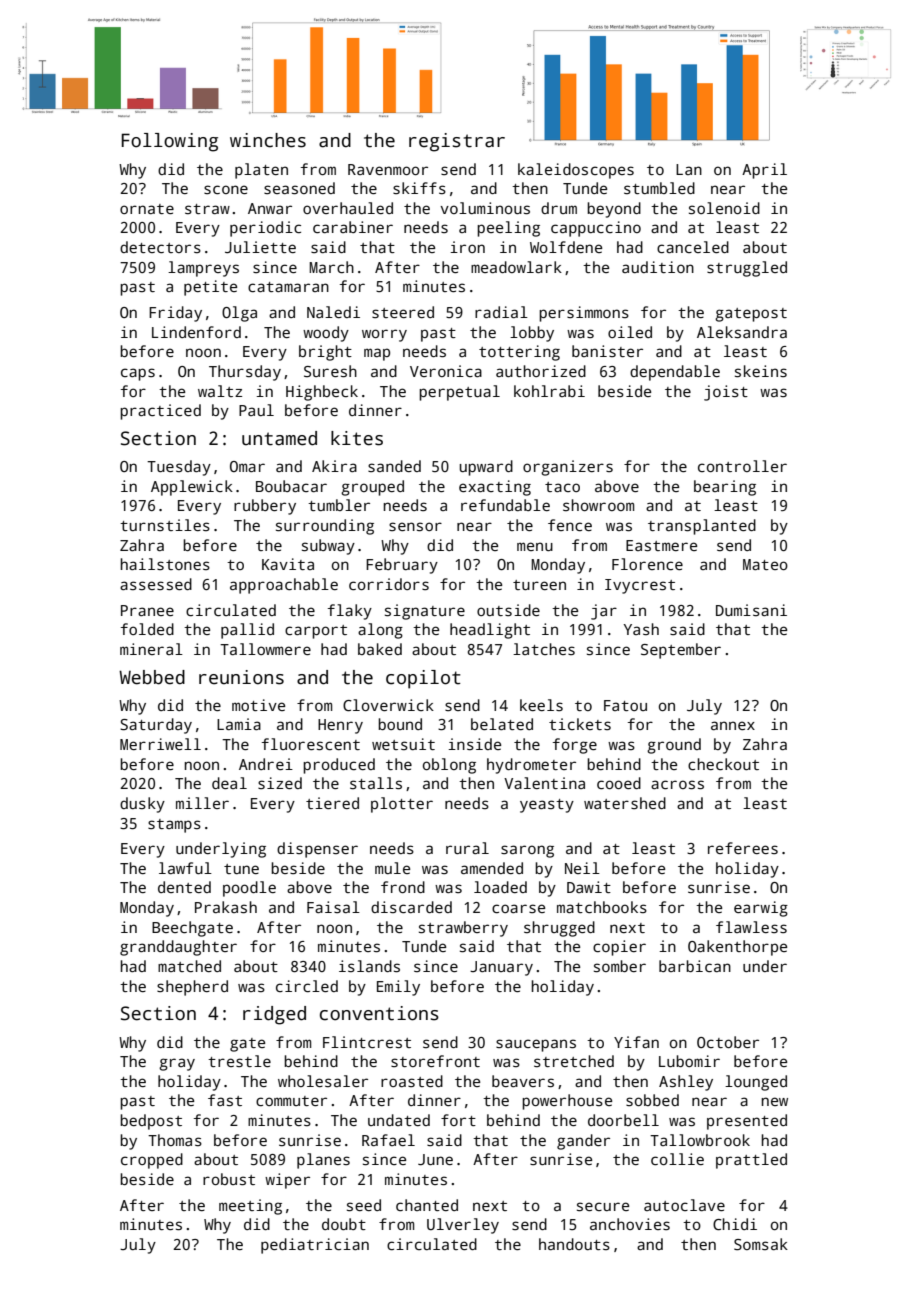 The height and width of the document is (1316, 908). I want to click on practiced, so click(160, 412).
